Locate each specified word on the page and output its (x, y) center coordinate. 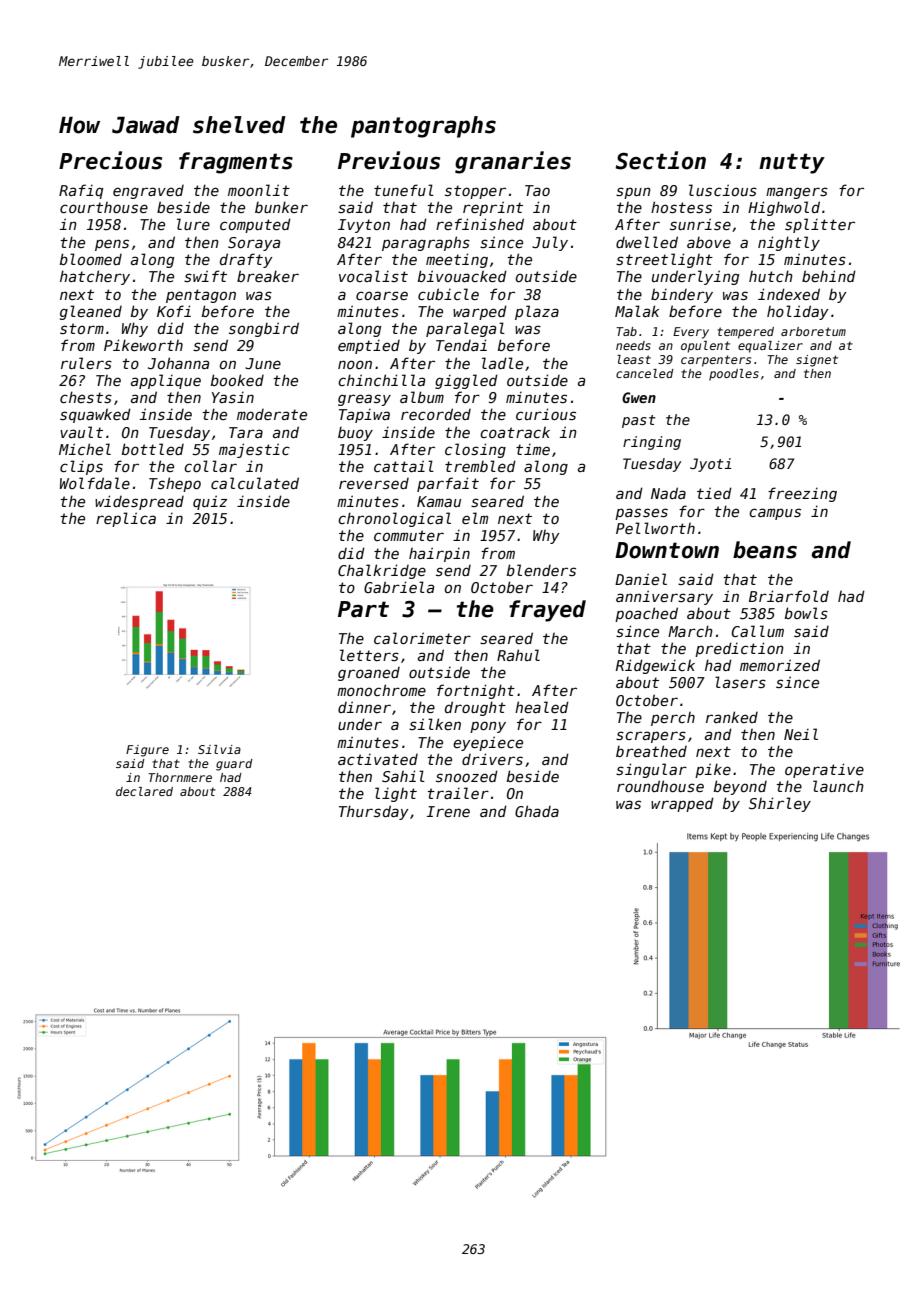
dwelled (647, 242)
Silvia (219, 749)
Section (661, 160)
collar (210, 466)
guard (234, 765)
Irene (448, 811)
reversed (374, 483)
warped (480, 312)
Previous (389, 160)
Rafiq (81, 191)
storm (82, 328)
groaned (369, 674)
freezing (802, 494)
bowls (806, 613)
